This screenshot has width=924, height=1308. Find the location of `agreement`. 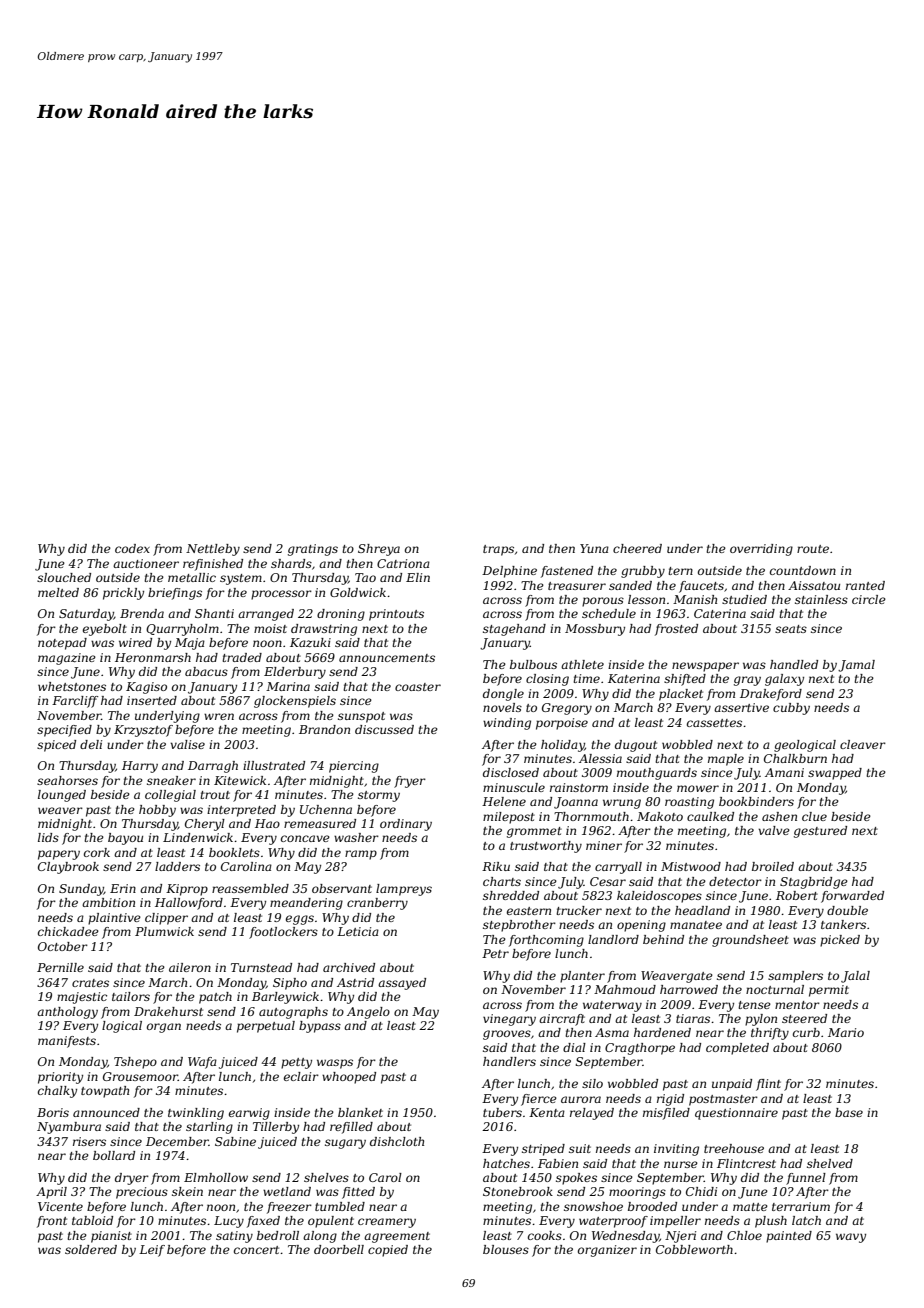

agreement is located at coordinates (397, 1237).
